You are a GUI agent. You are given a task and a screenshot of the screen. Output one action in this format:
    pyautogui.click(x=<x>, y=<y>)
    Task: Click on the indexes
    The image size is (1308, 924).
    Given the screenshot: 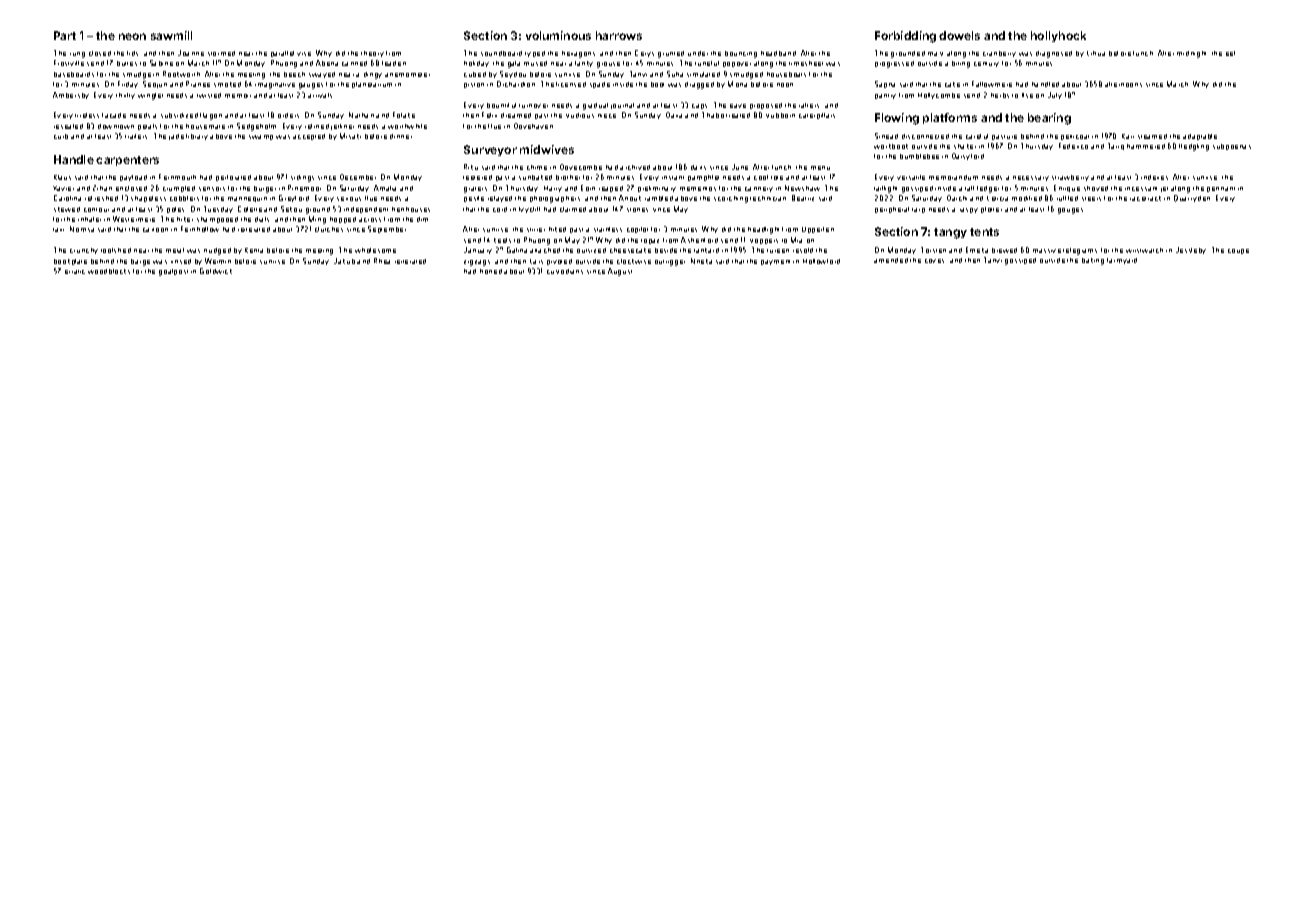 What is the action you would take?
    pyautogui.click(x=1154, y=177)
